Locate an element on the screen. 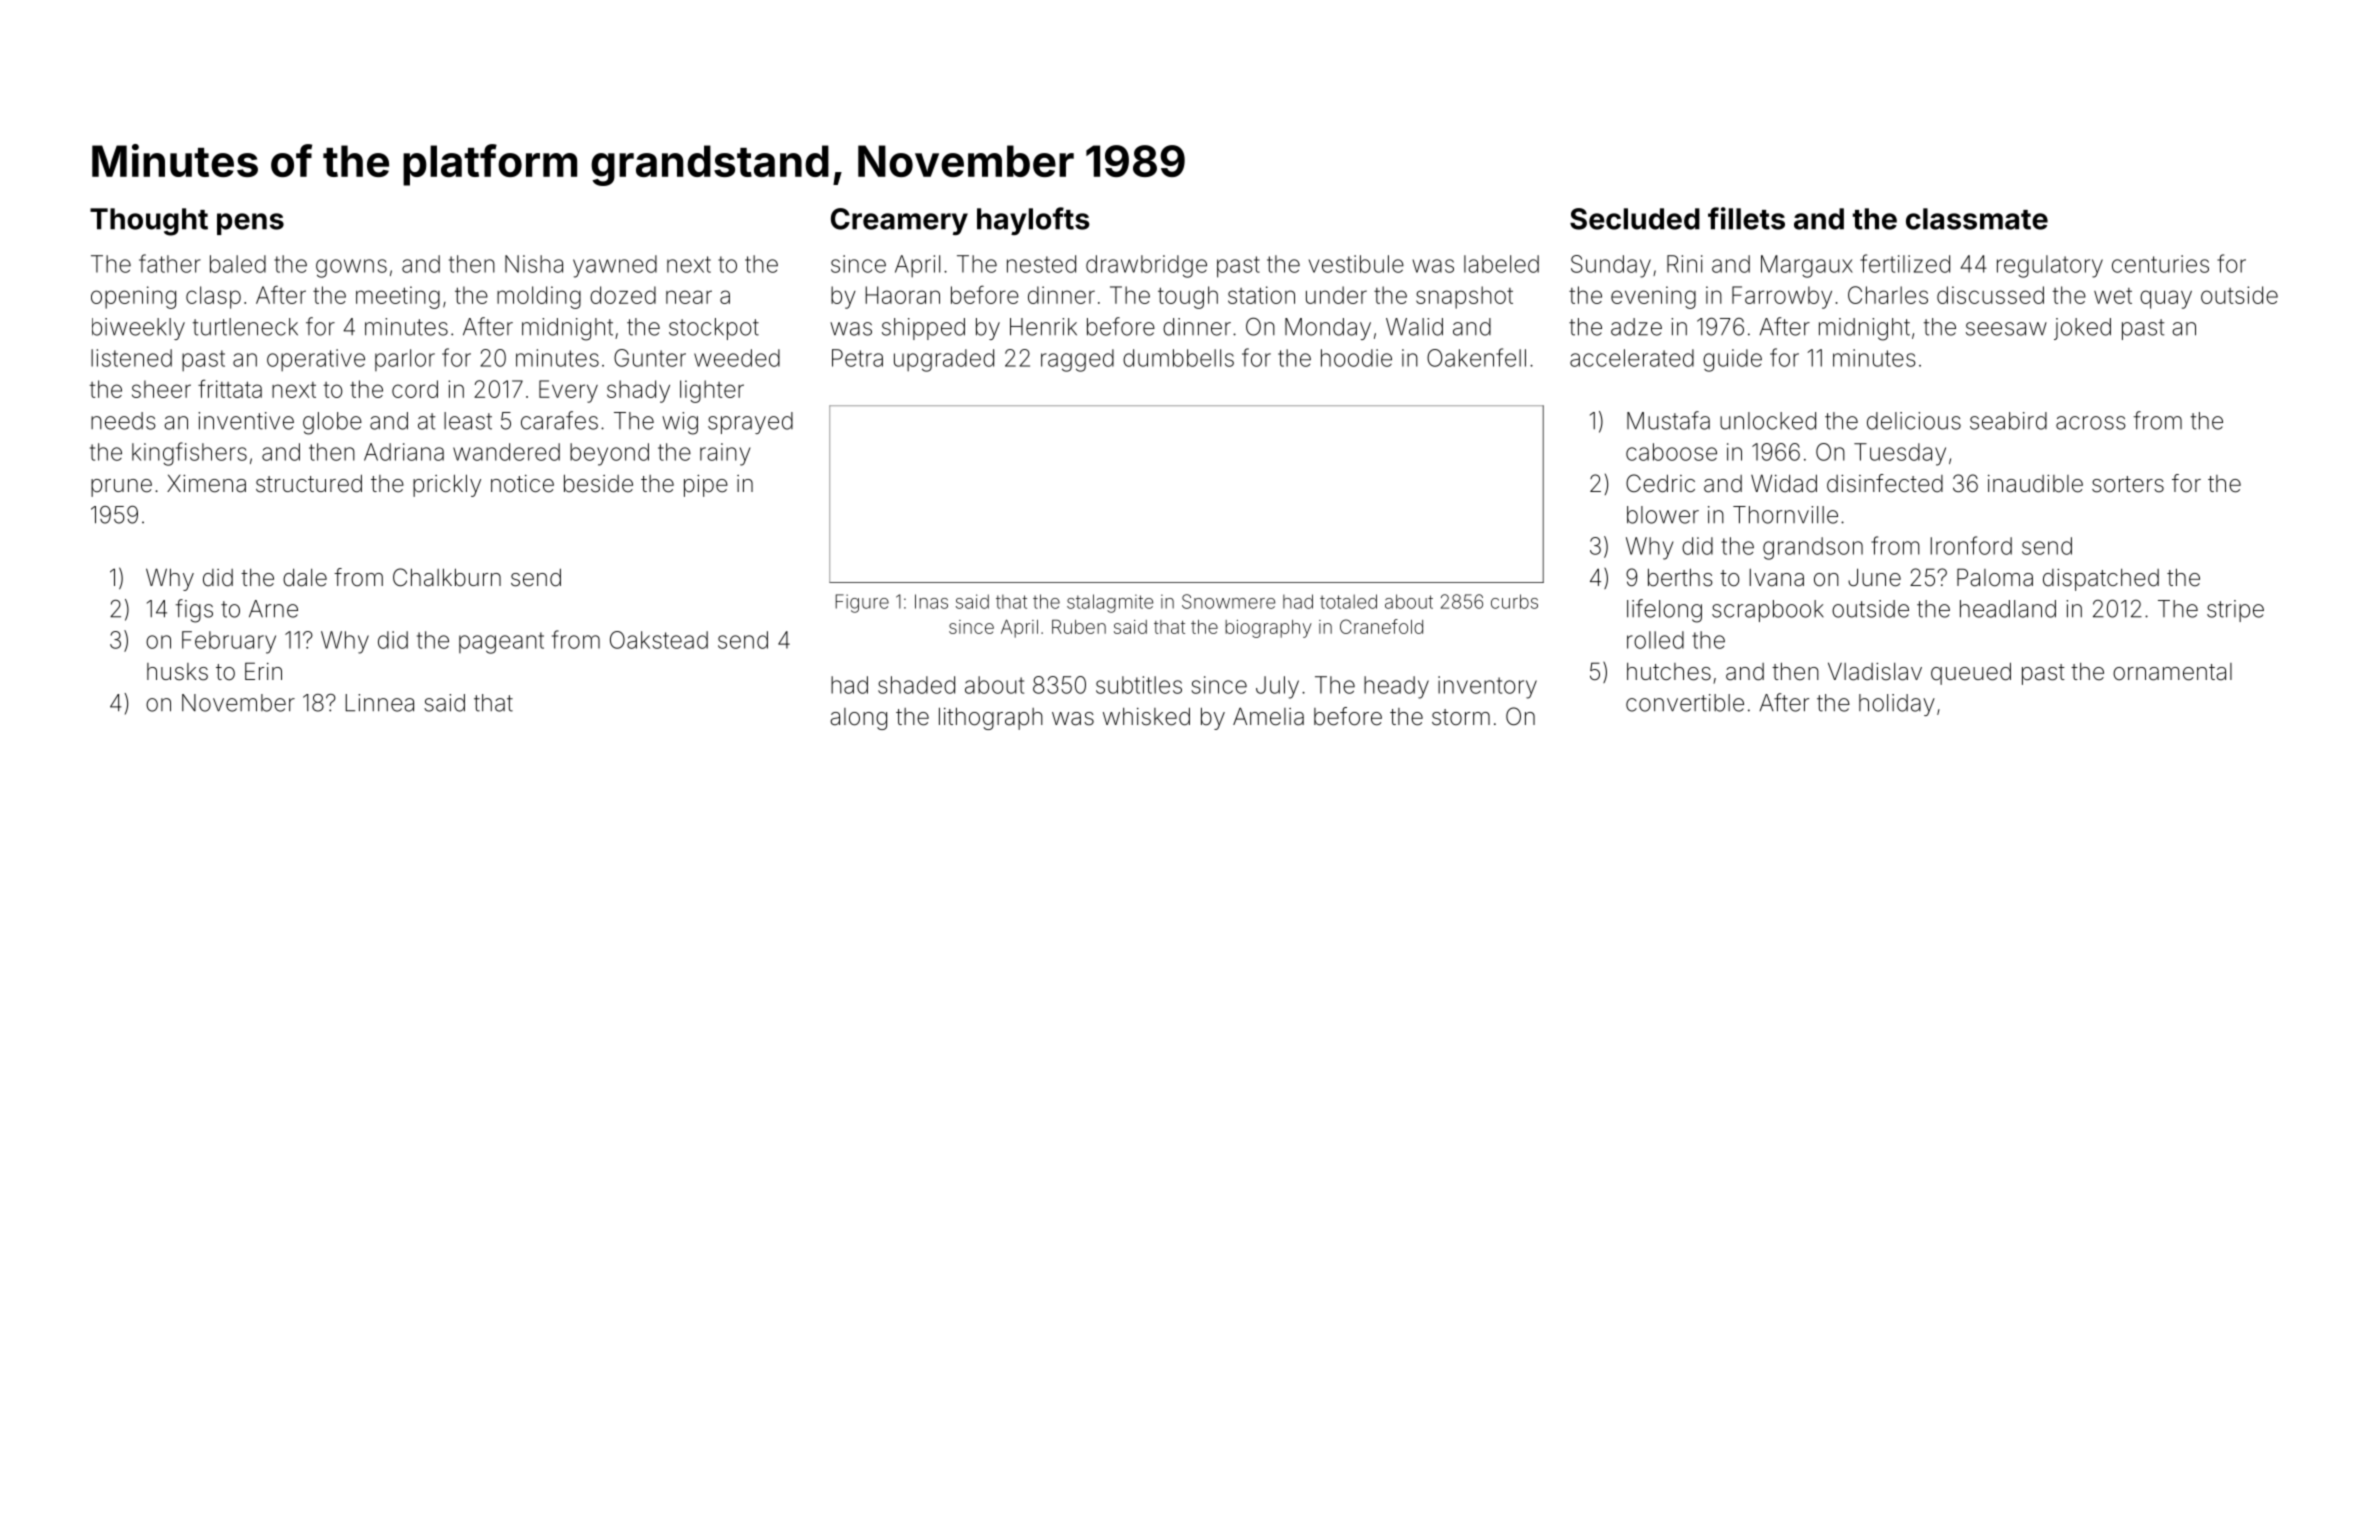 The width and height of the screenshot is (2373, 1535). totaled is located at coordinates (1348, 601).
